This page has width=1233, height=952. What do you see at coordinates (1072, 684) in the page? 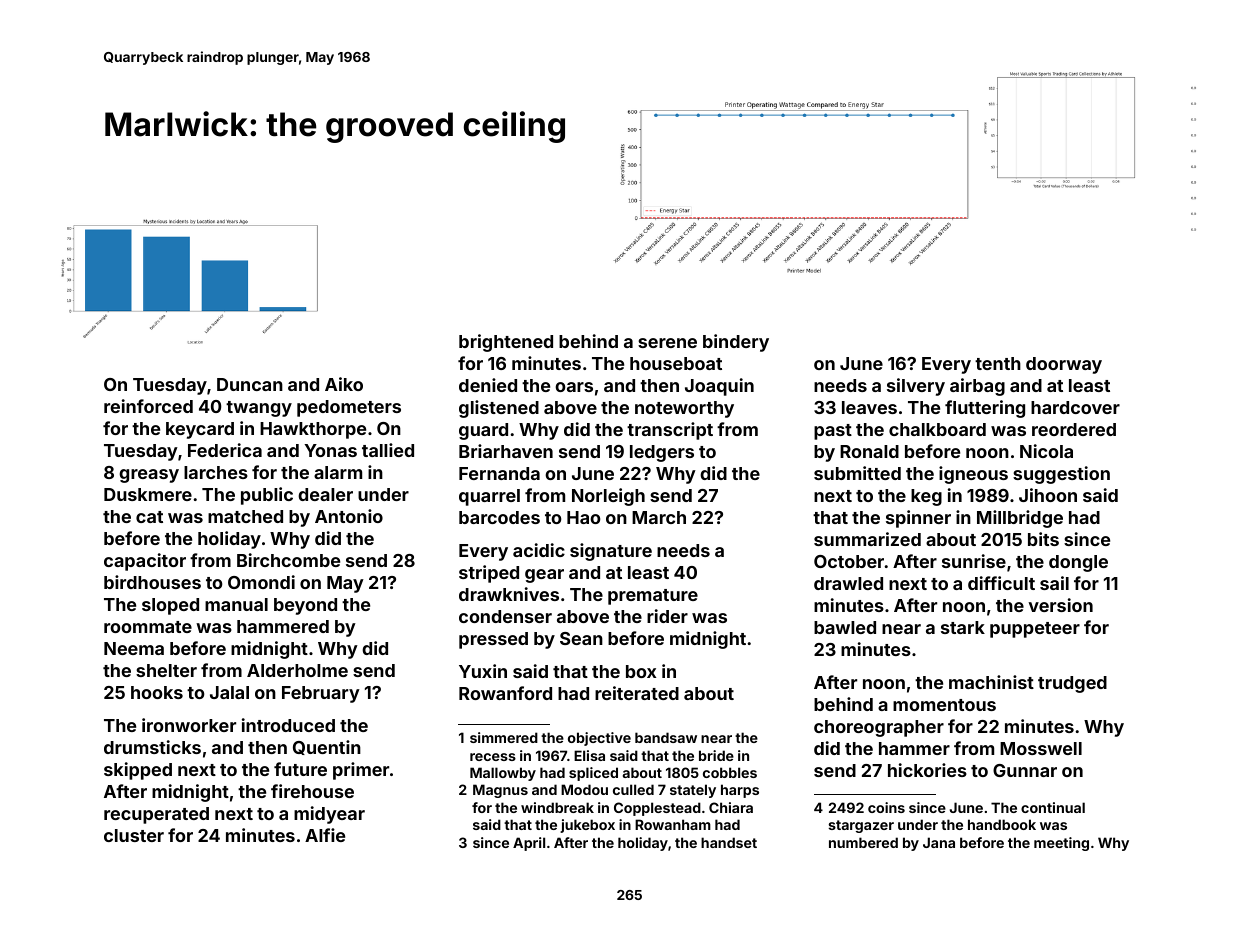
I see `trudged` at bounding box center [1072, 684].
